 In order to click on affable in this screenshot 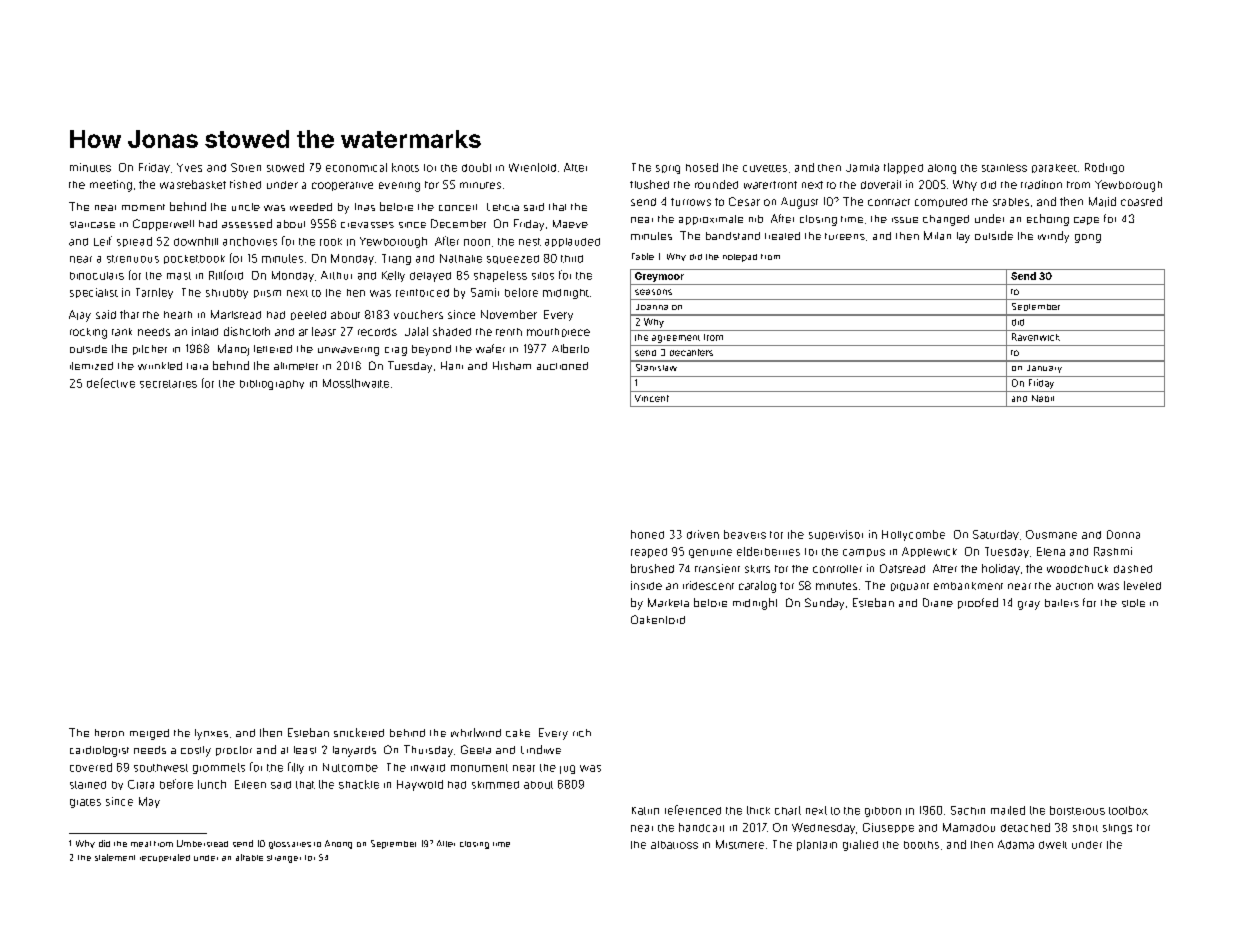, I will do `click(249, 857)`.
